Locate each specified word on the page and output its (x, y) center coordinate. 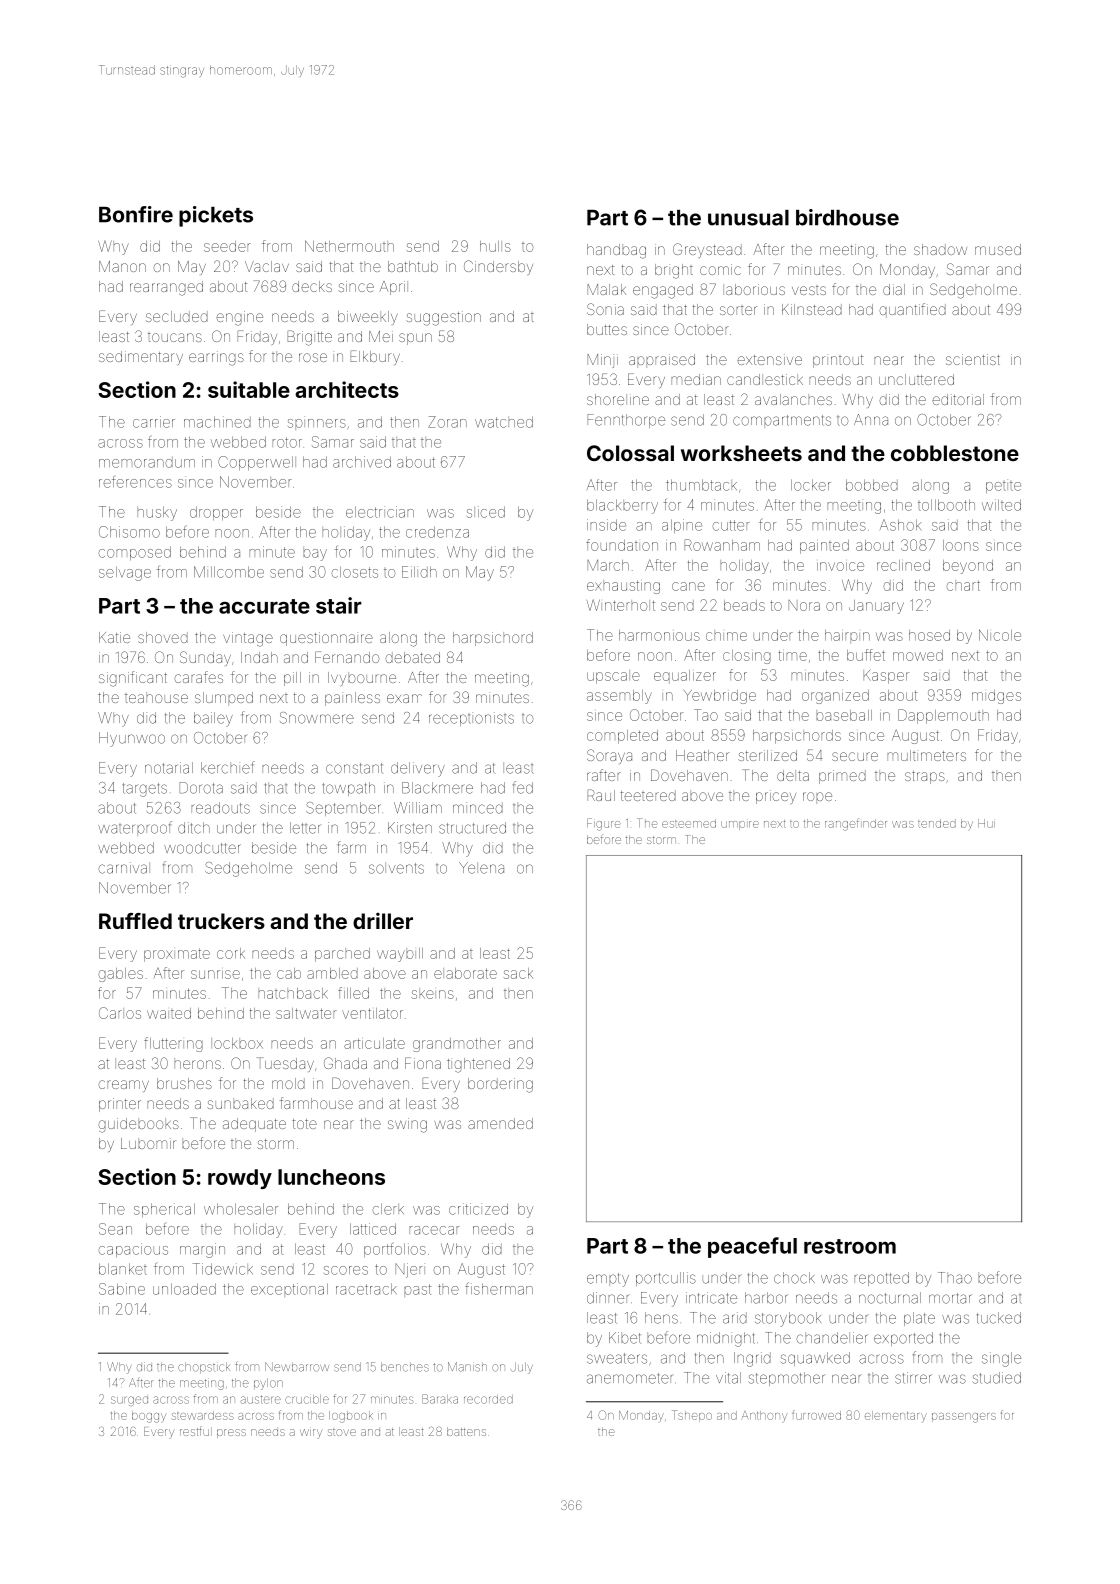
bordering (500, 1085)
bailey (213, 719)
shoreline (618, 399)
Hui (986, 823)
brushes (184, 1083)
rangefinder (856, 824)
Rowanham (722, 545)
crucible (307, 1399)
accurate (264, 606)
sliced (486, 512)
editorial (958, 399)
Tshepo (692, 1416)
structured (472, 828)
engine (239, 318)
